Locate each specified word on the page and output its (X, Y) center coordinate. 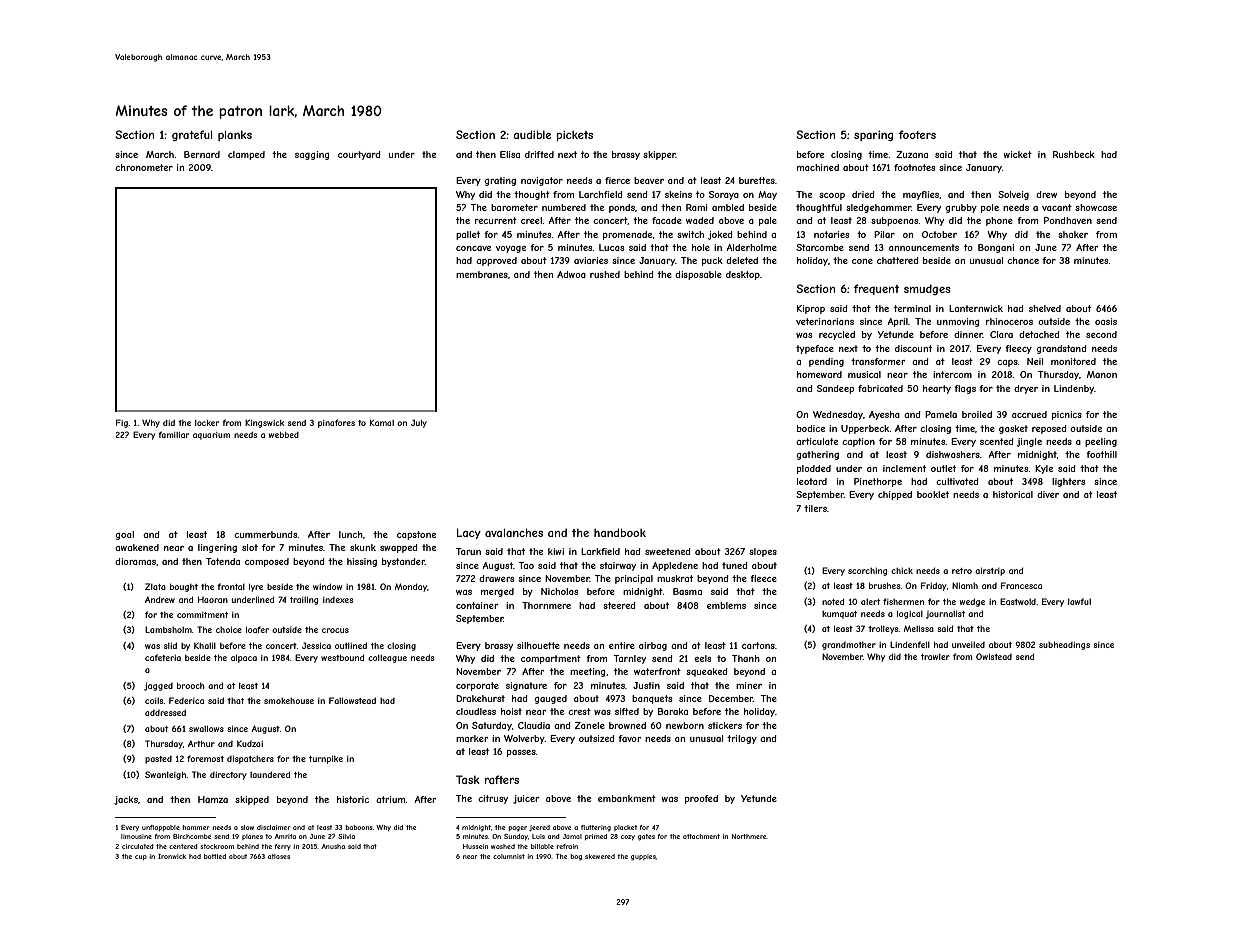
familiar (174, 434)
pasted (158, 760)
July (419, 423)
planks (235, 135)
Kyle (1044, 469)
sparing (873, 136)
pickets (575, 136)
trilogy (742, 739)
